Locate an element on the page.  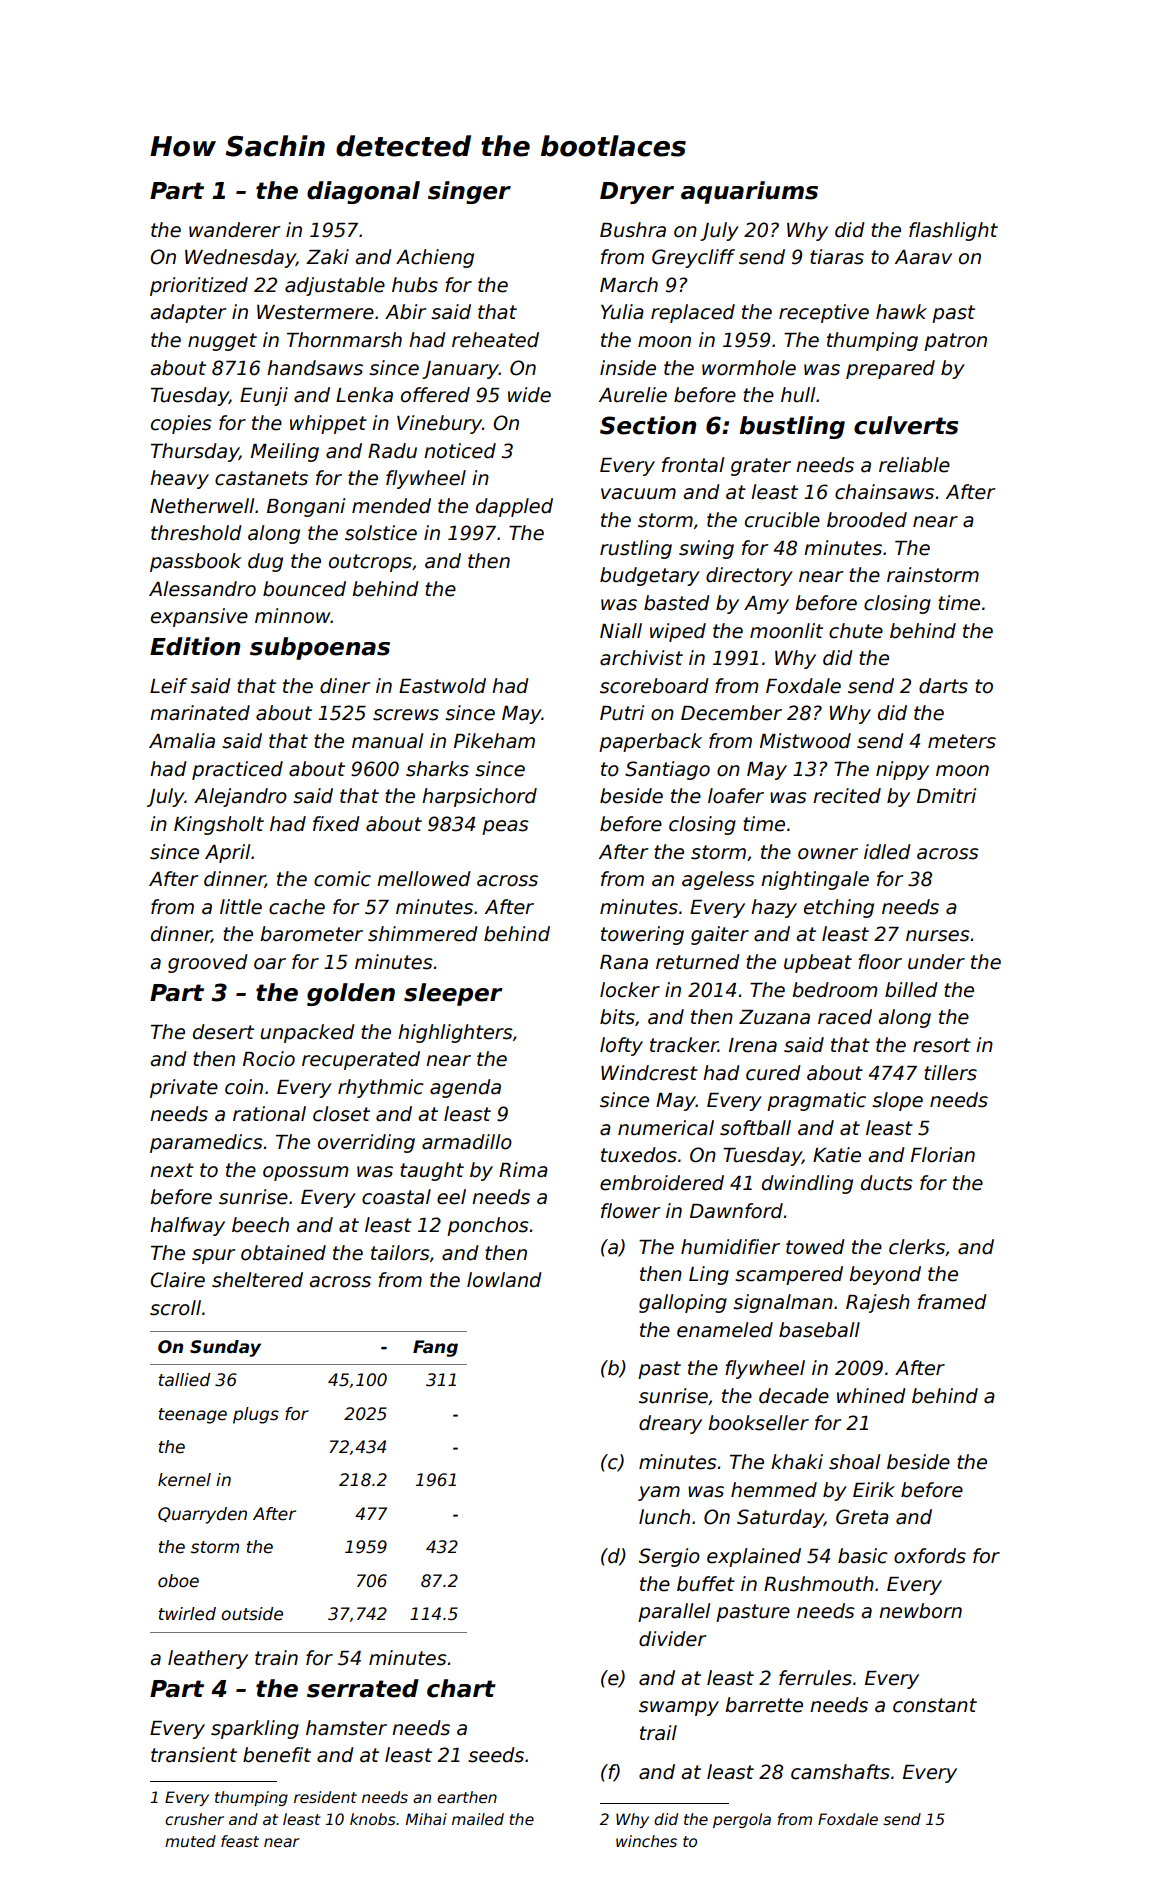
aquariums is located at coordinates (749, 192).
